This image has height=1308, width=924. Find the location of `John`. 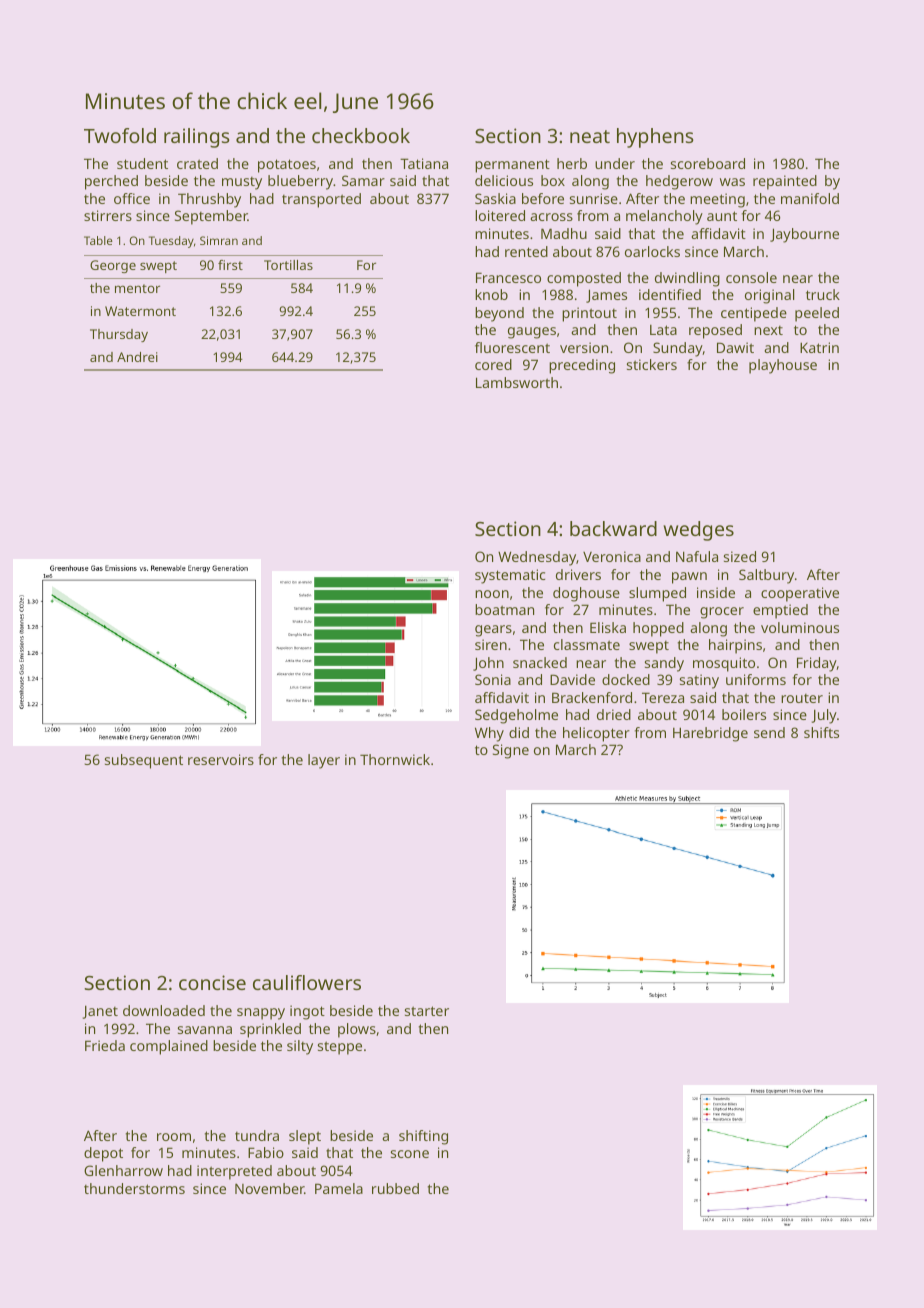

John is located at coordinates (488, 664).
